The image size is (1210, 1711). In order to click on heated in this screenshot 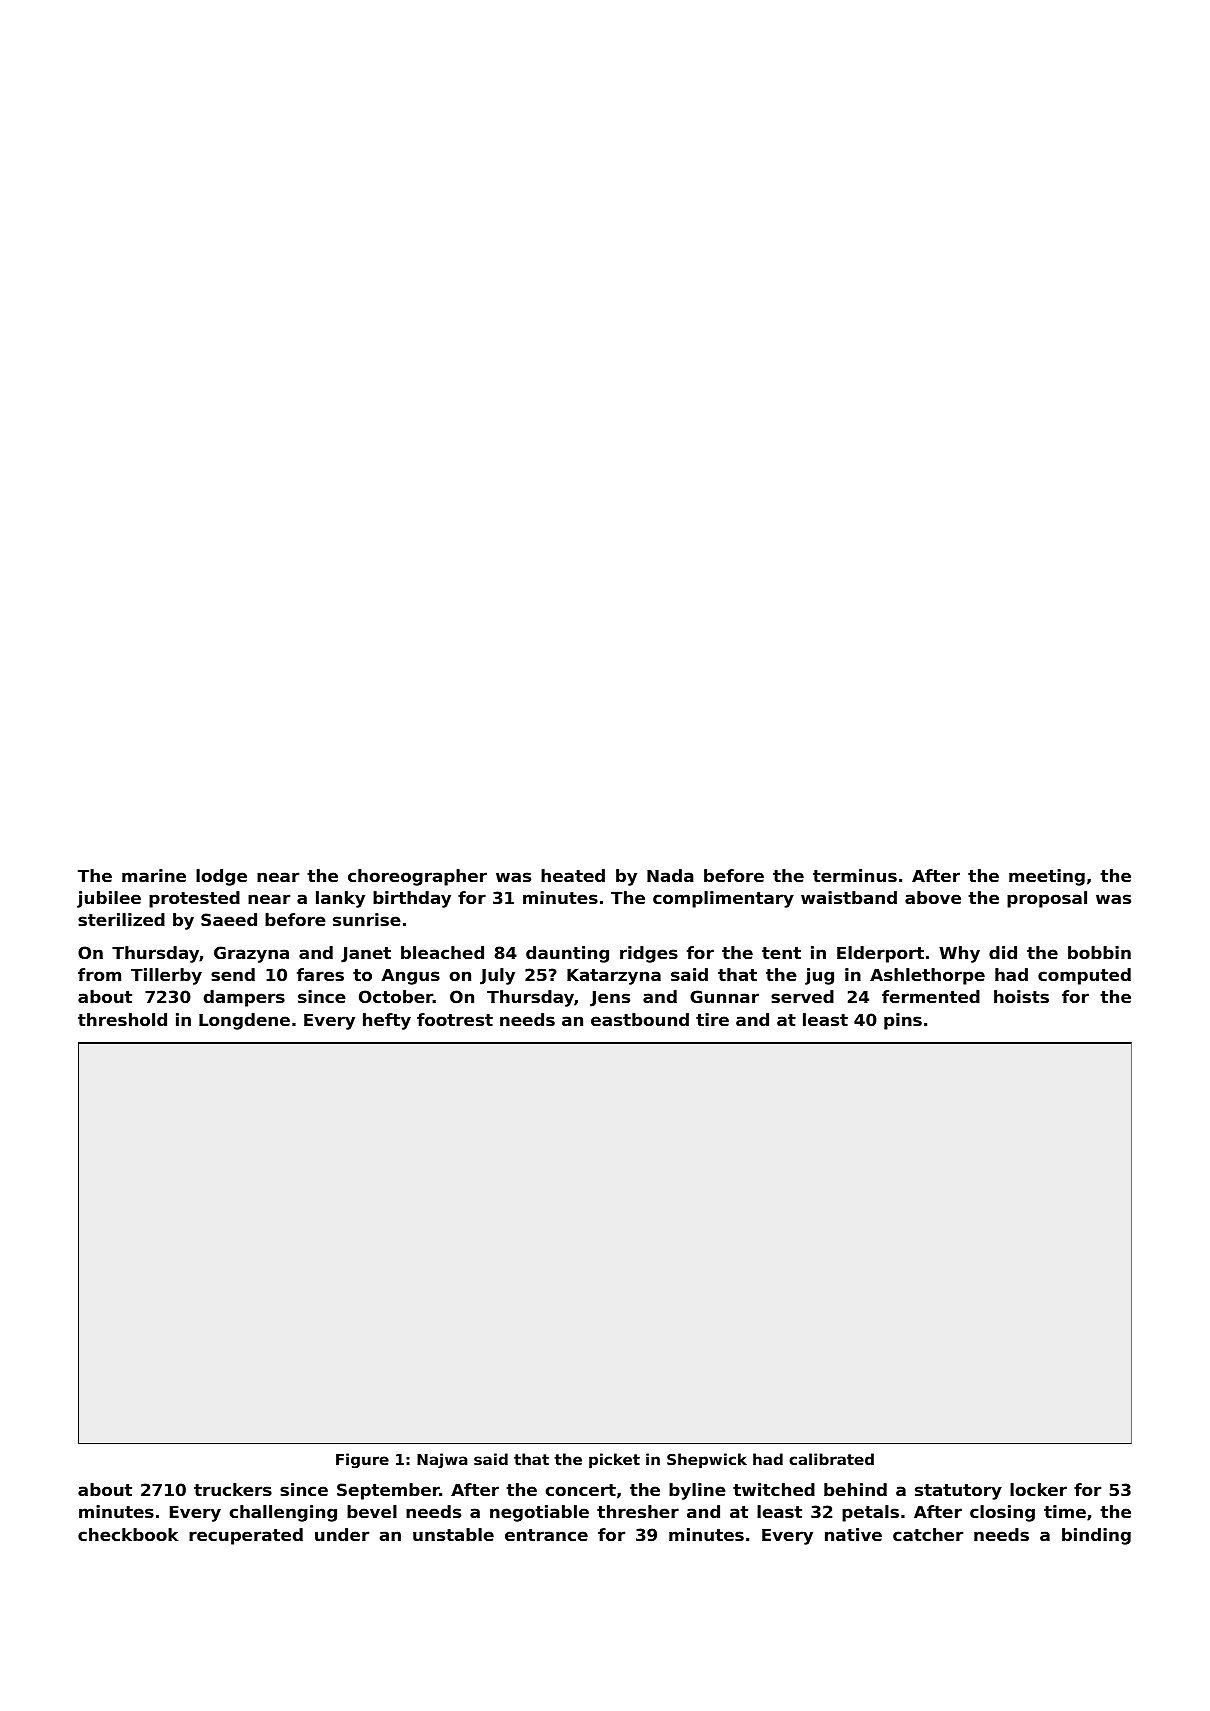, I will do `click(573, 875)`.
